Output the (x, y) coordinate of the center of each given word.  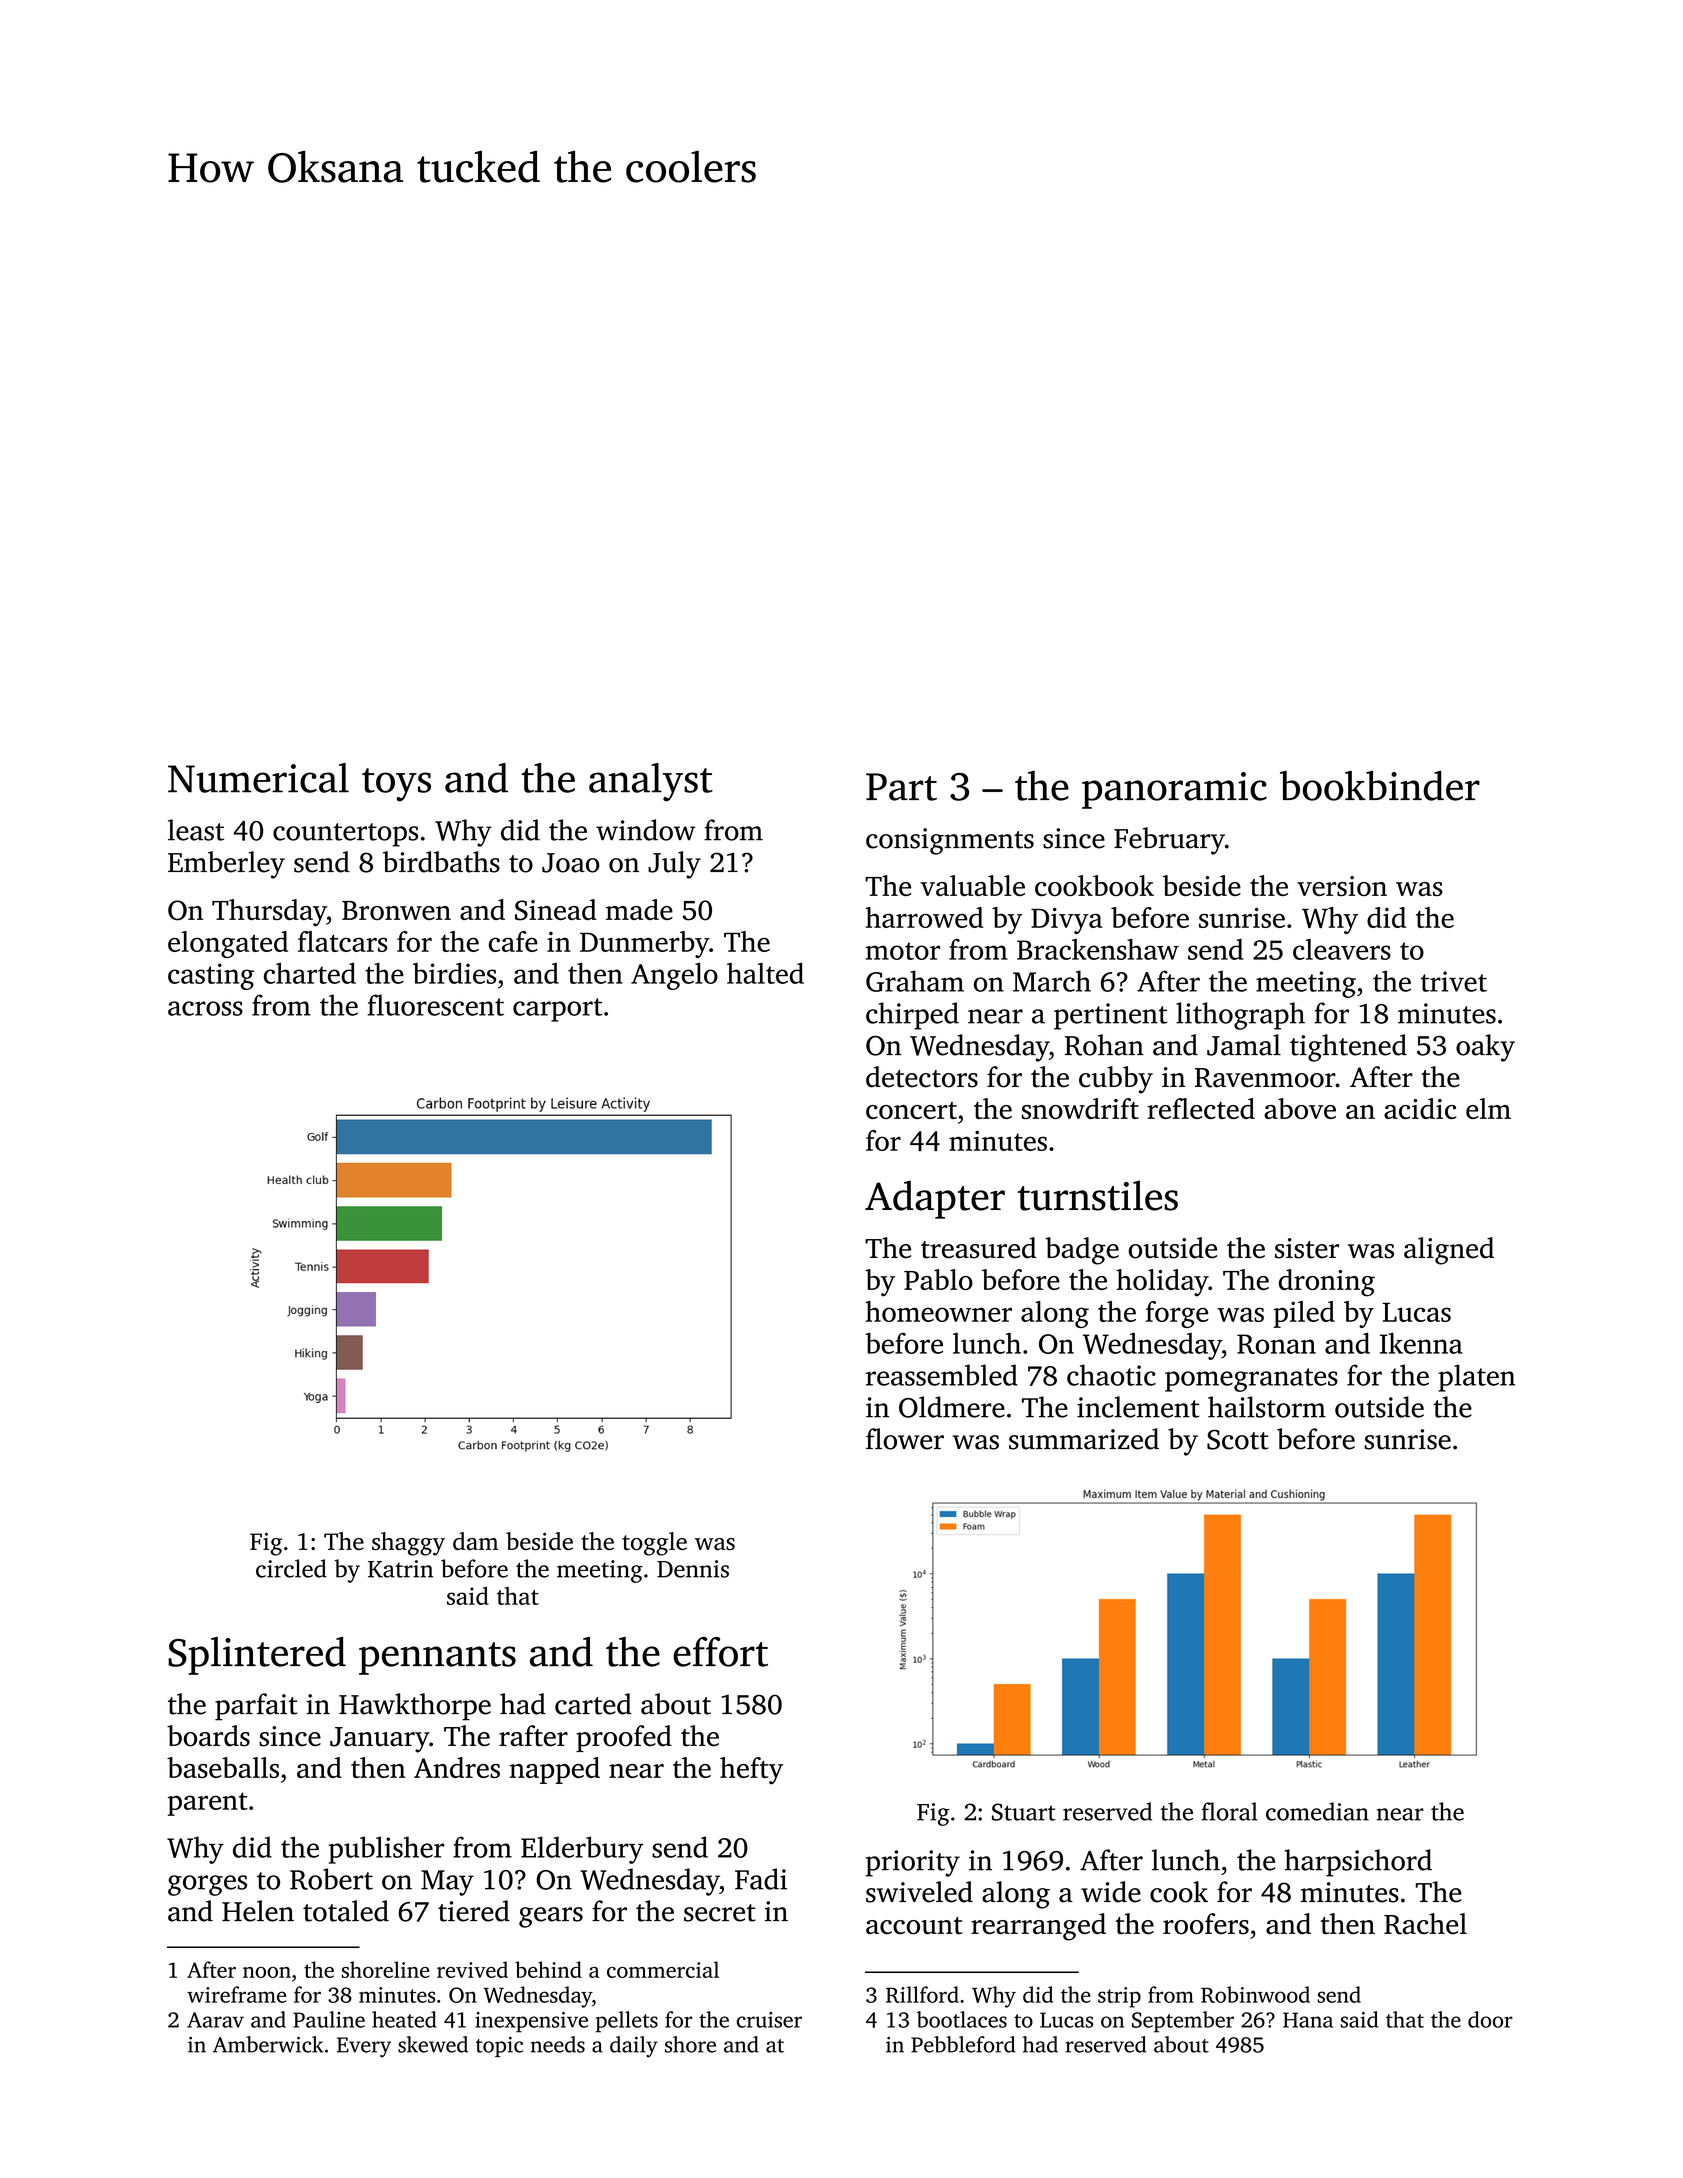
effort (720, 1652)
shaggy (408, 1544)
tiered (474, 1911)
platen (1476, 1378)
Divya (1067, 921)
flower (905, 1439)
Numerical (258, 778)
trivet (1454, 981)
